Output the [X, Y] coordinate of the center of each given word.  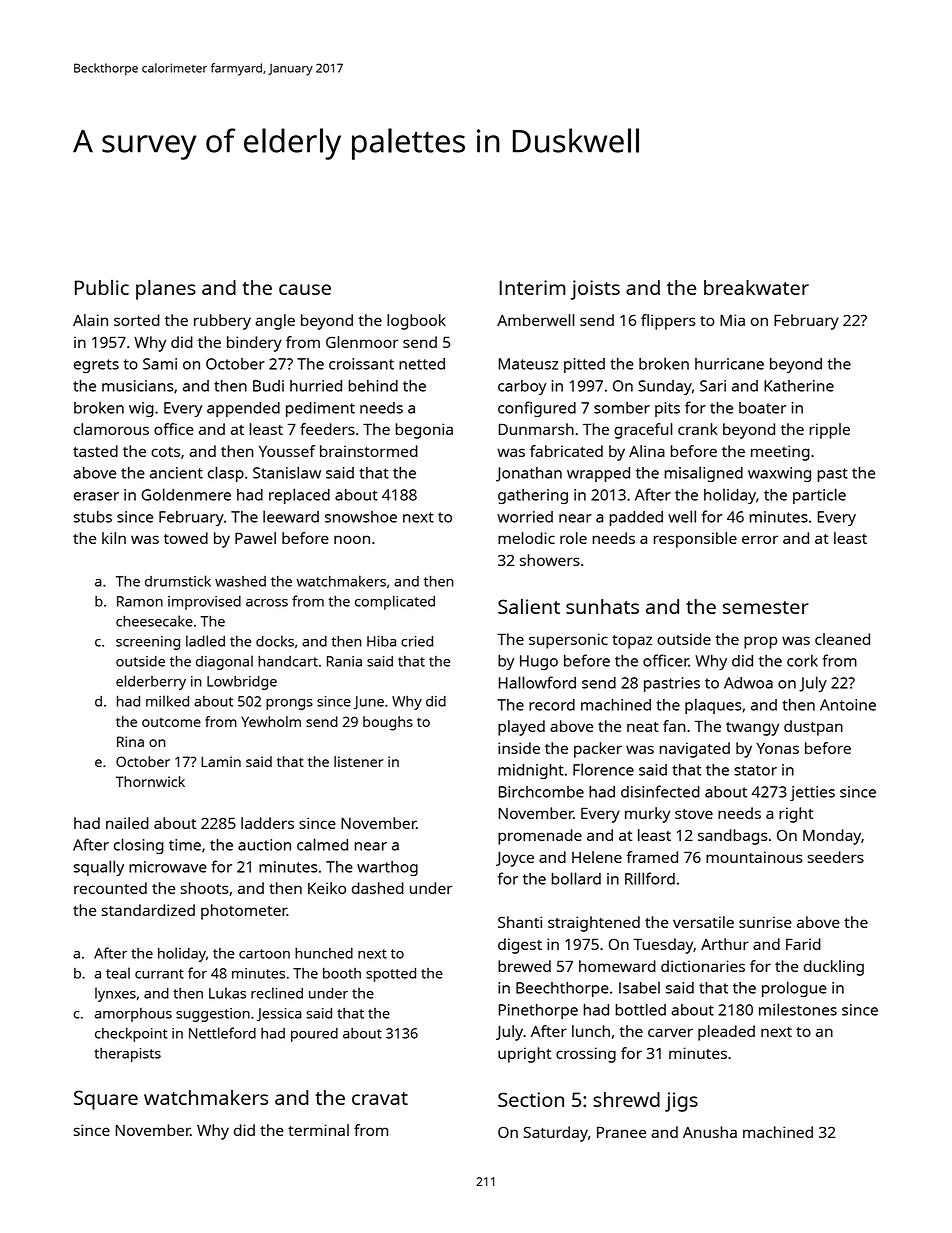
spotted [391, 975]
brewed [524, 966]
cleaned [842, 639]
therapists [127, 1055]
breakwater [756, 287]
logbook [416, 322]
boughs [388, 723]
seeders [836, 857]
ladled [205, 641]
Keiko [327, 888]
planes [166, 290]
